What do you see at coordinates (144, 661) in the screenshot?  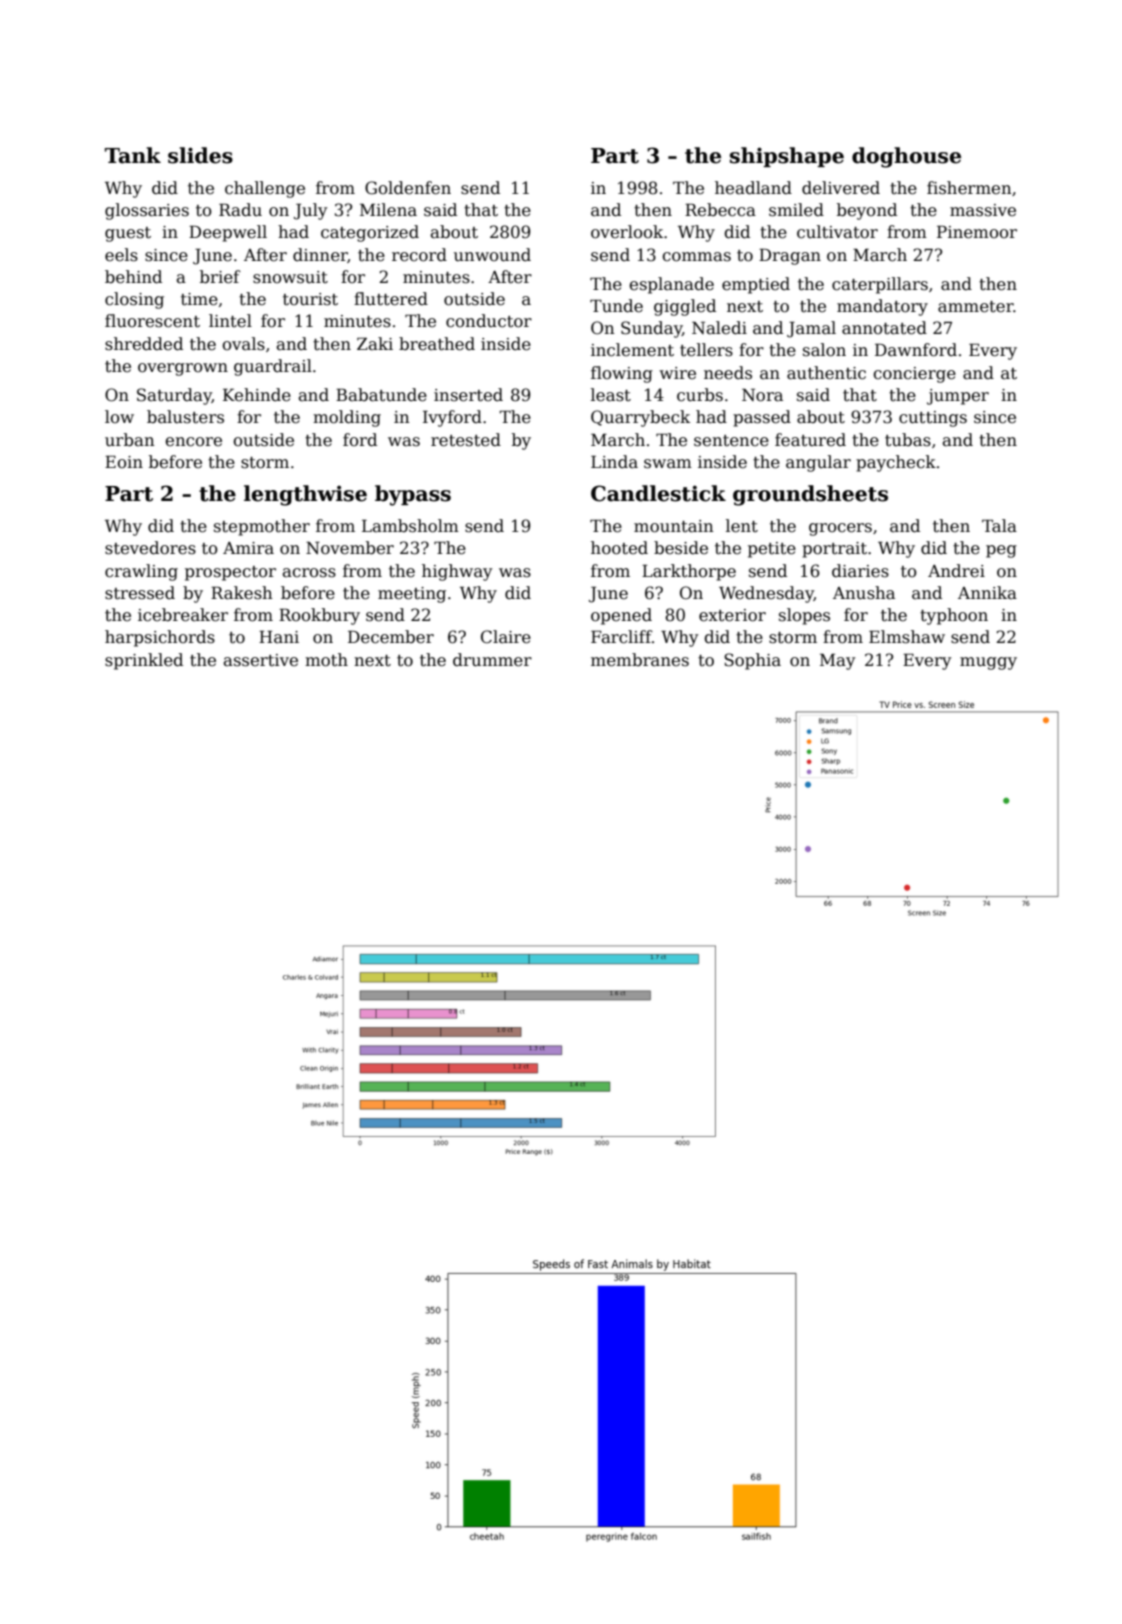 I see `sprinkled` at bounding box center [144, 661].
